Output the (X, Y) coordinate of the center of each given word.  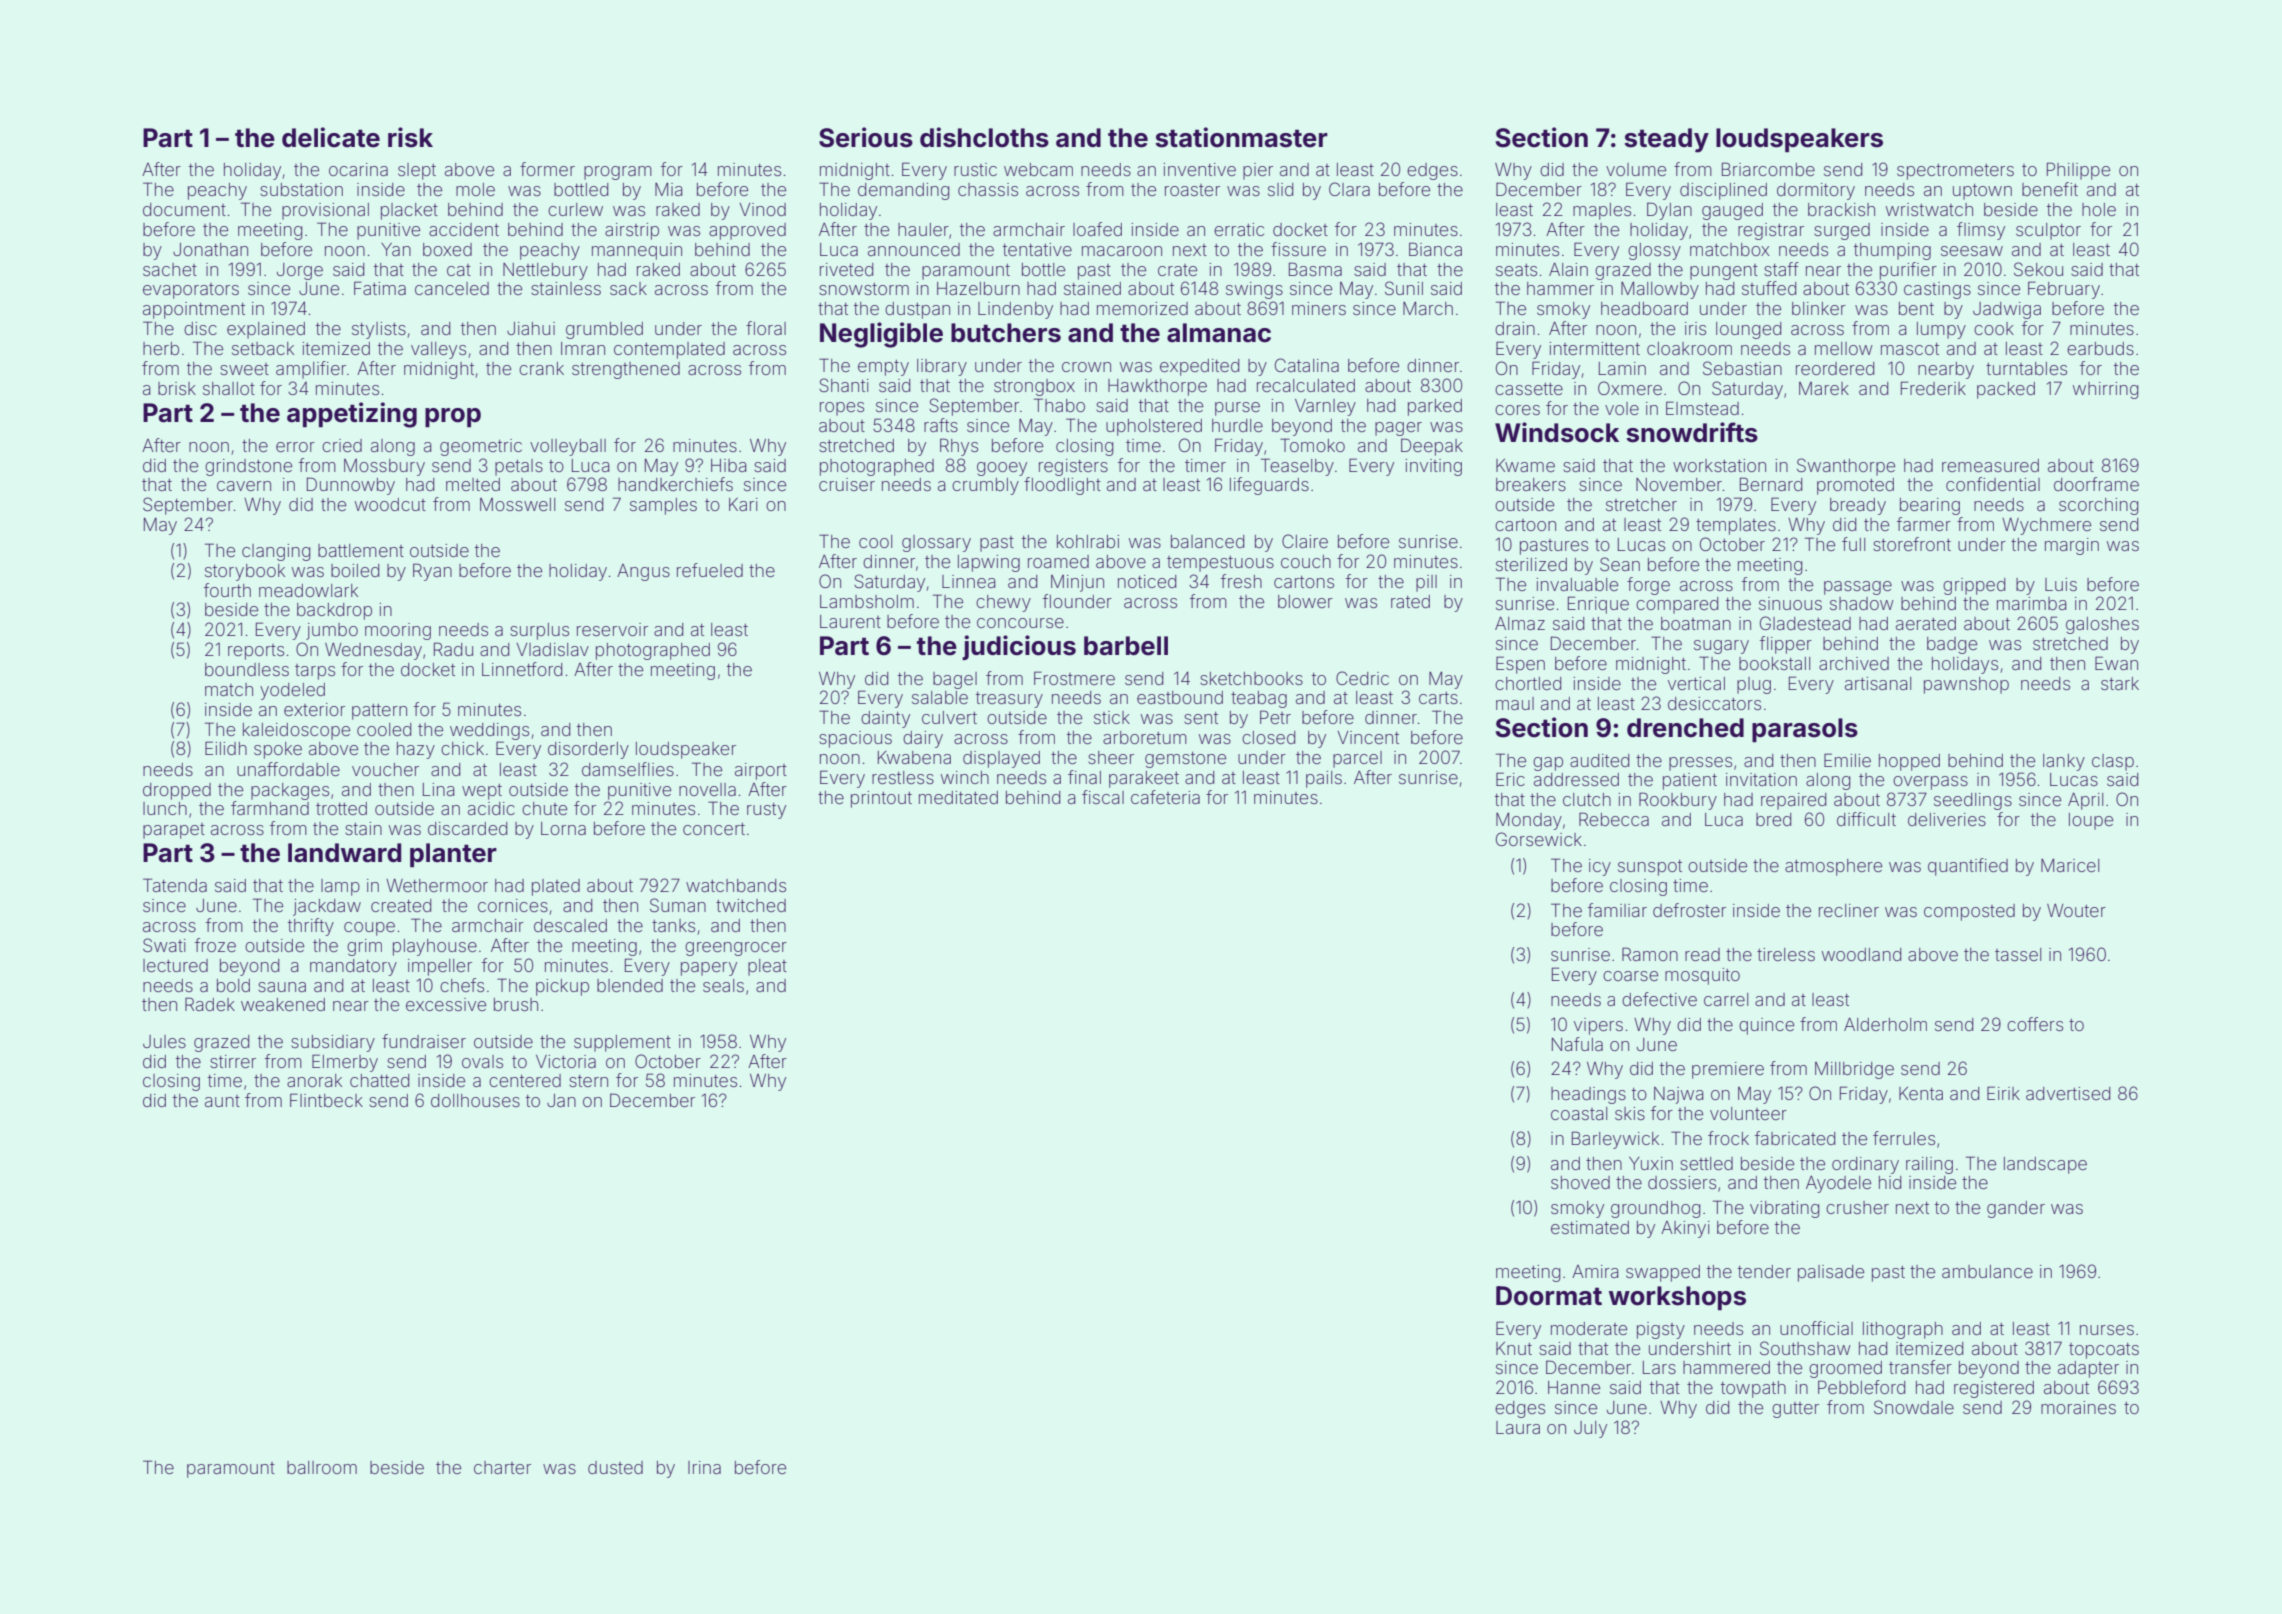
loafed (1097, 229)
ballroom (322, 1467)
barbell (1126, 646)
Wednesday (373, 651)
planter (453, 855)
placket (409, 211)
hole (2099, 209)
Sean (1620, 564)
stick (1112, 717)
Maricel (2070, 865)
